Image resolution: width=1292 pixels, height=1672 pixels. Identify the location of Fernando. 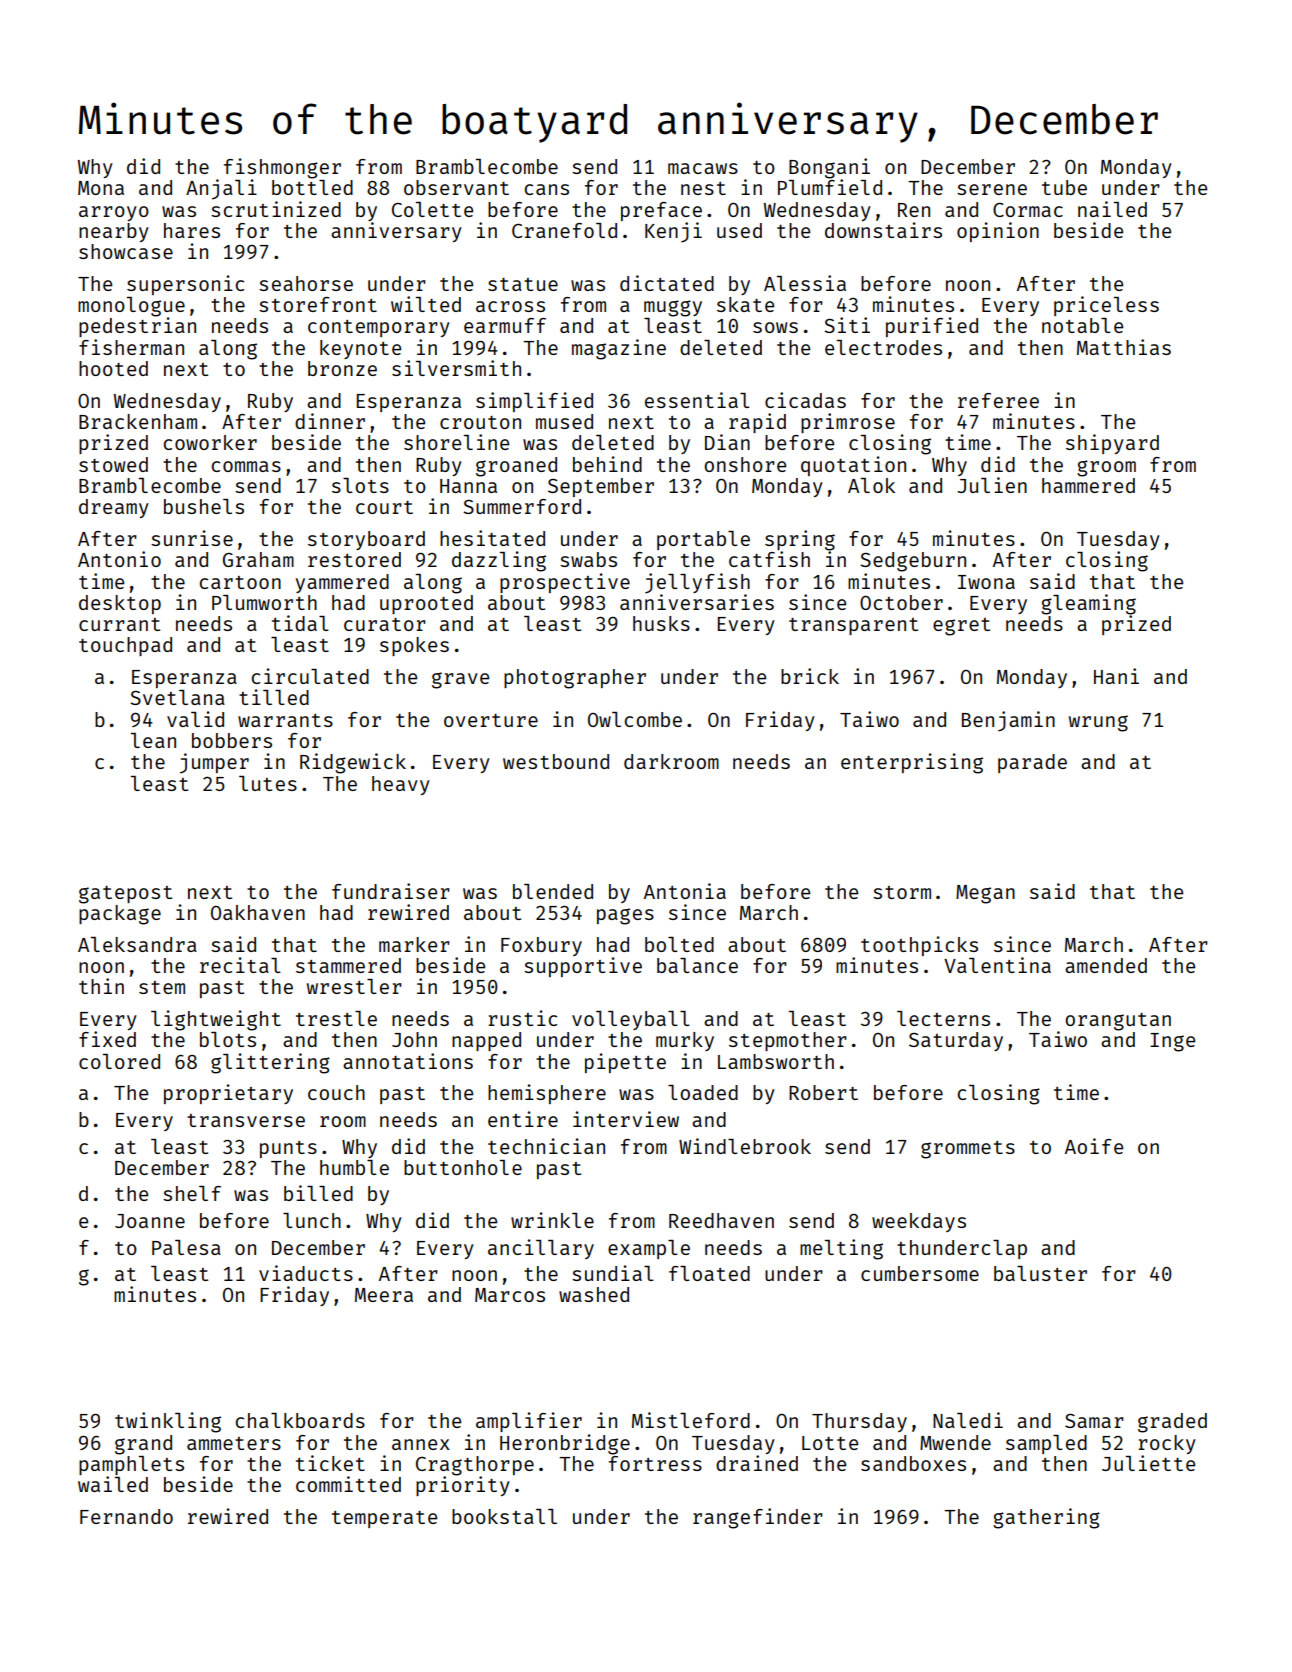
(126, 1516).
